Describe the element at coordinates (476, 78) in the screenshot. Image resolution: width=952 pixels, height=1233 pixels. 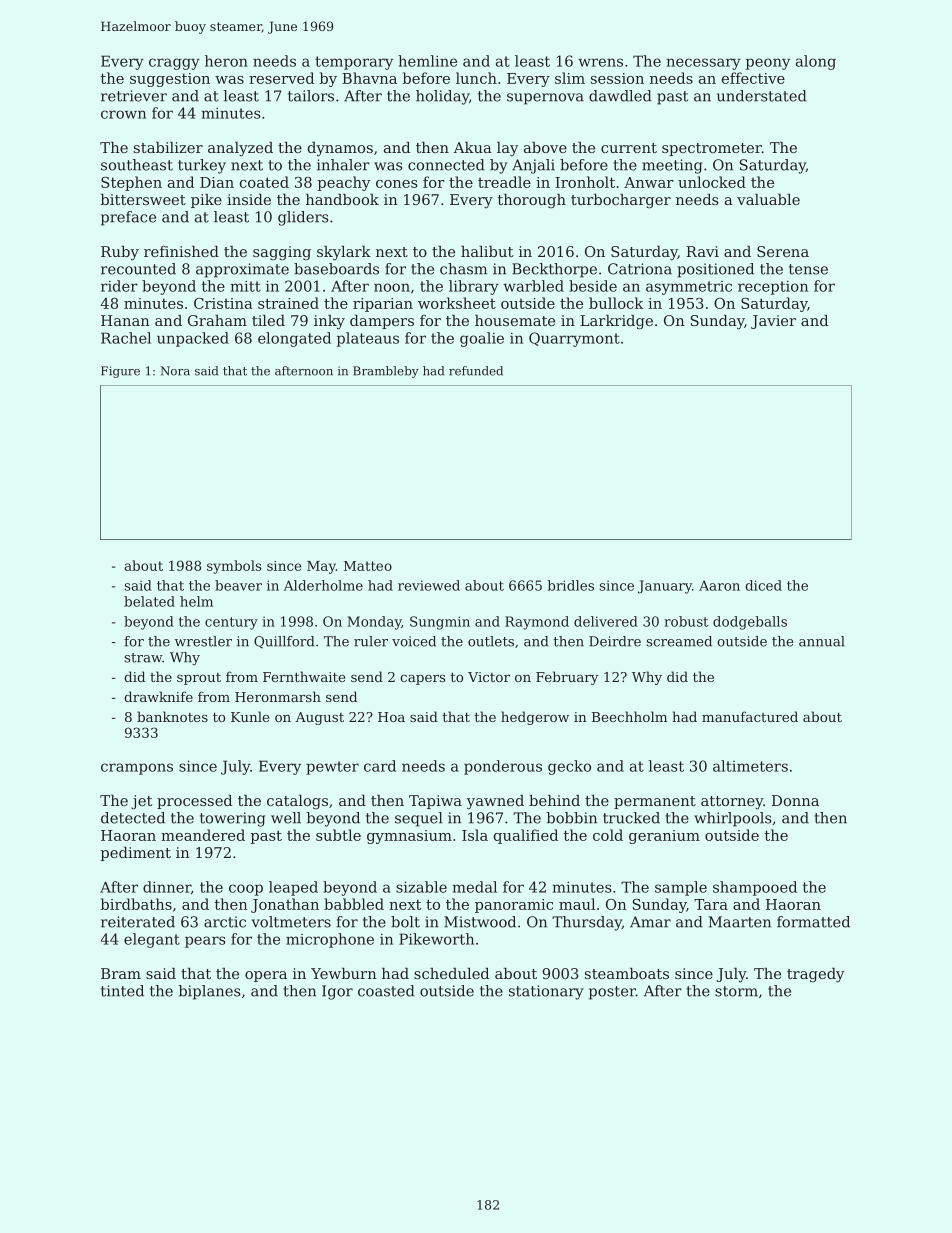
I see `lunch` at that location.
